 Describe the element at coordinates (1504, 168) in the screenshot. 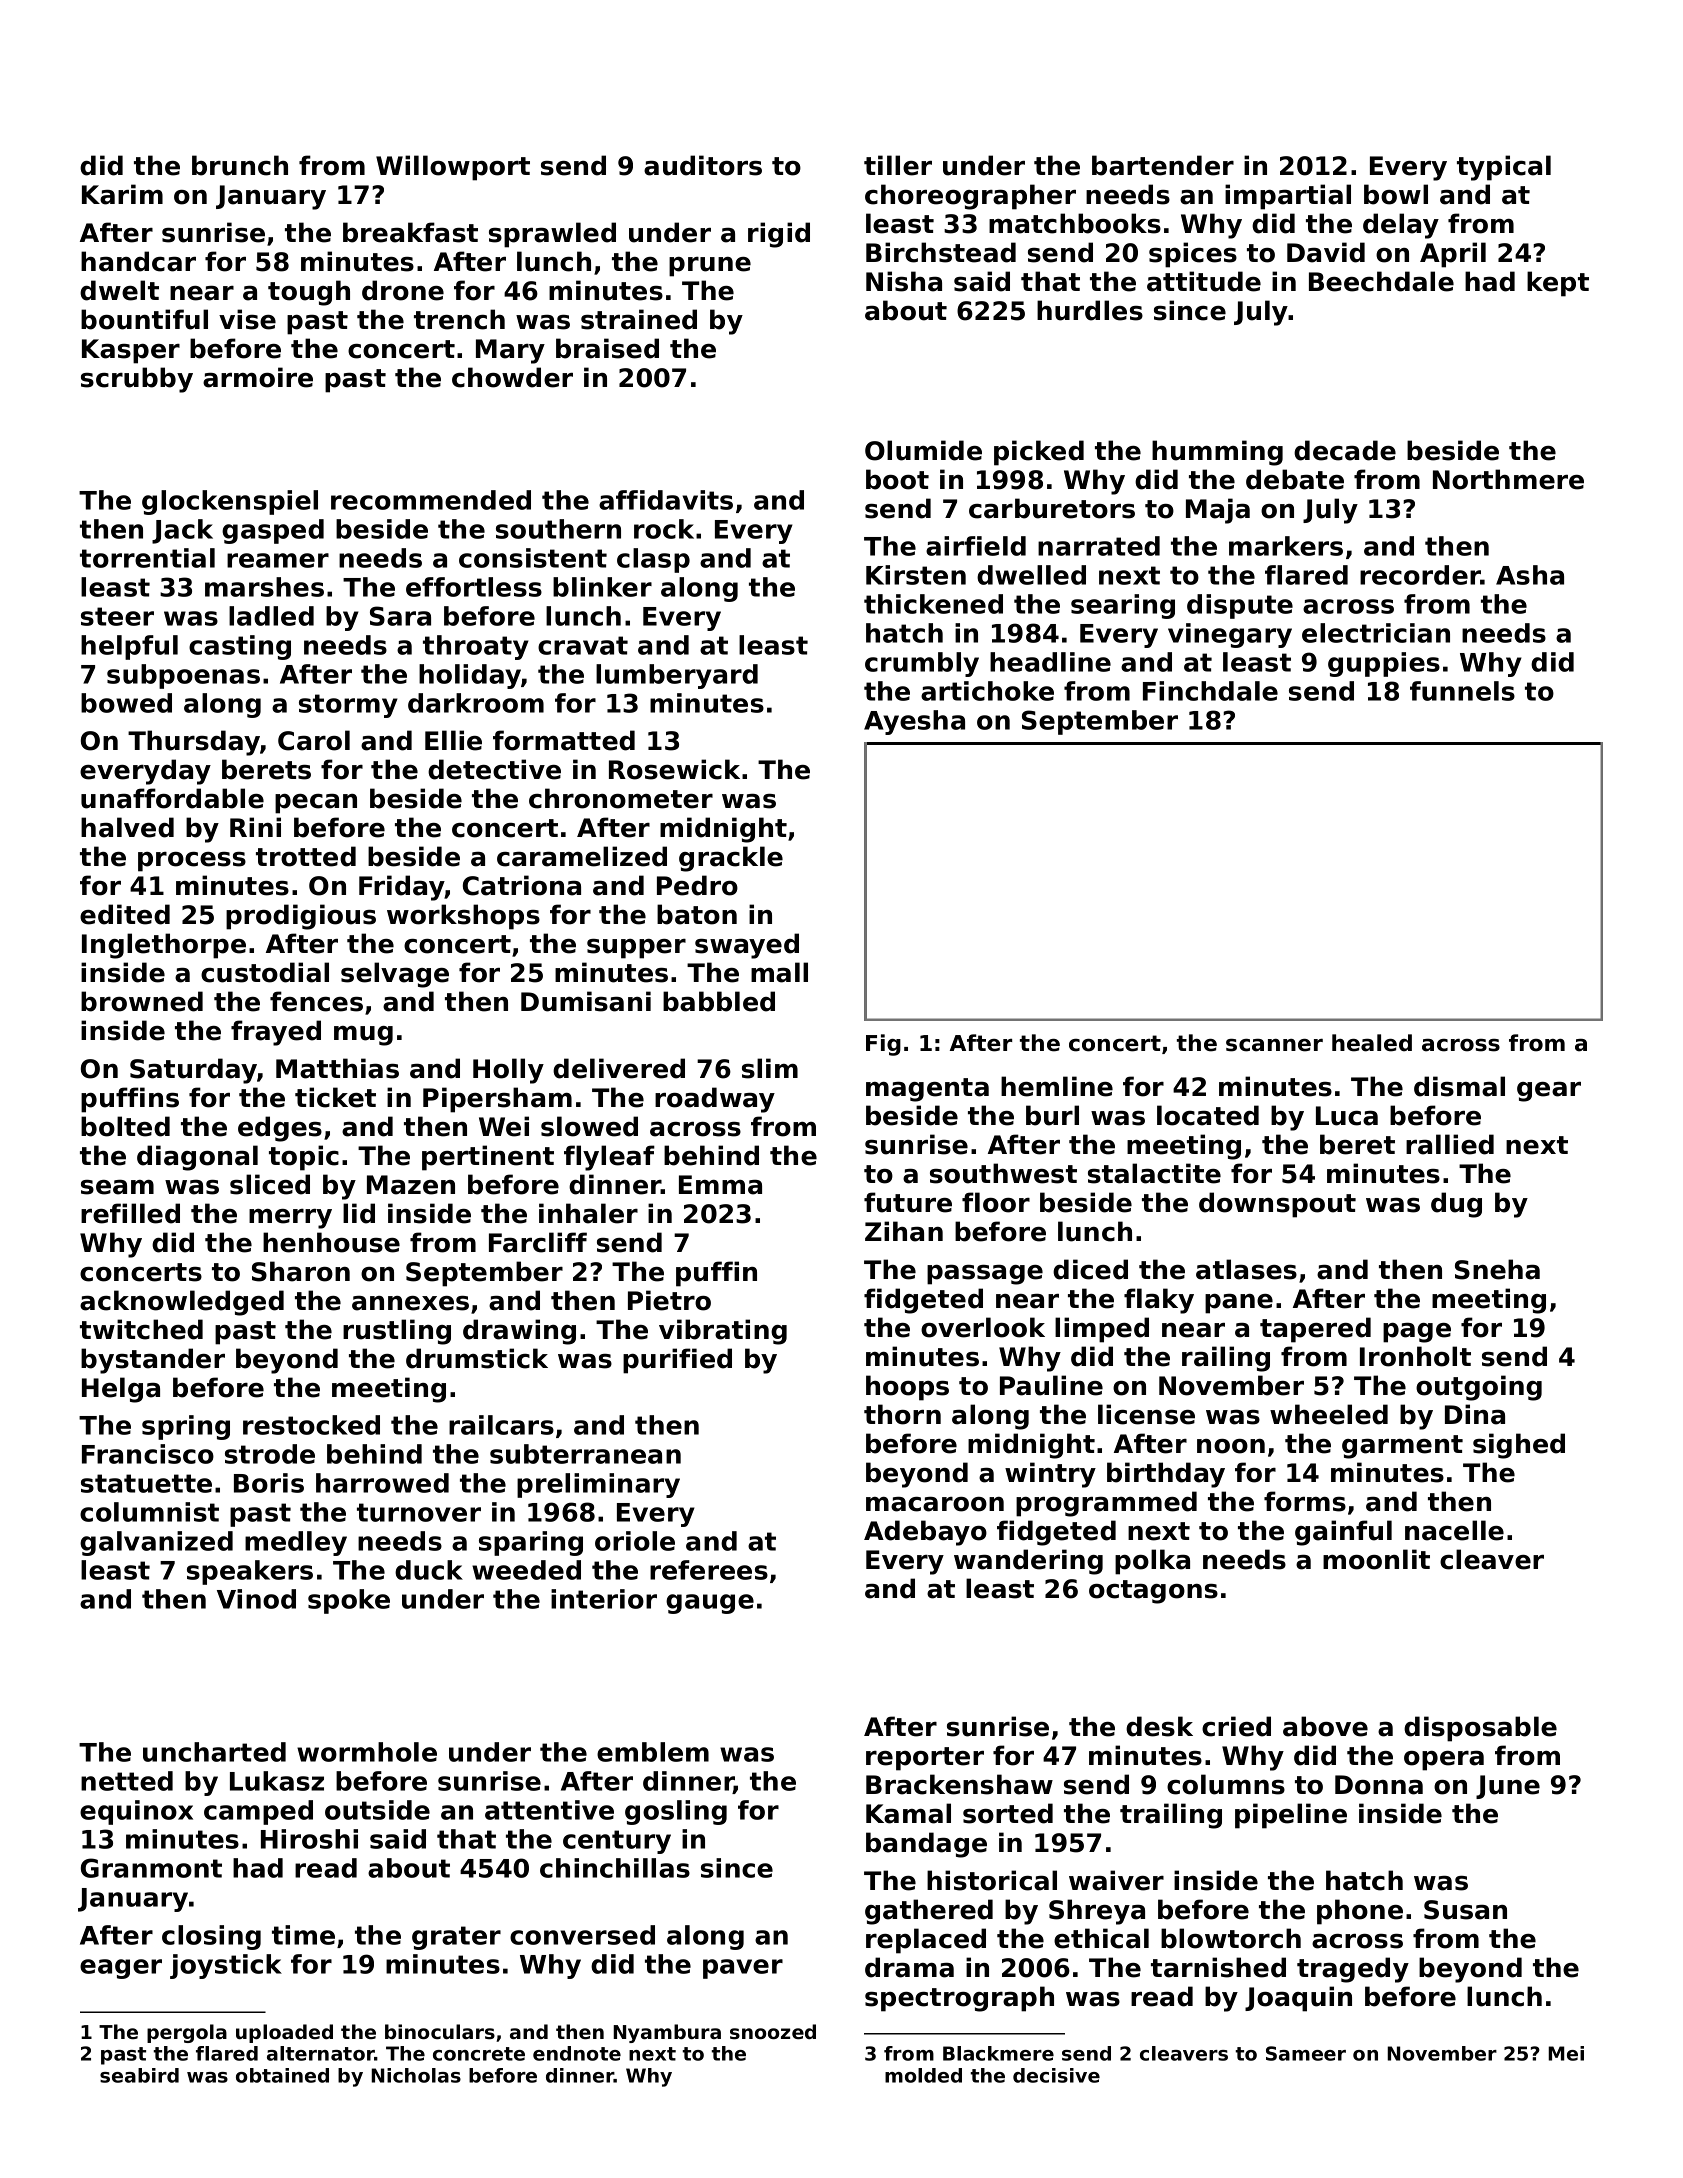

I see `typical` at that location.
